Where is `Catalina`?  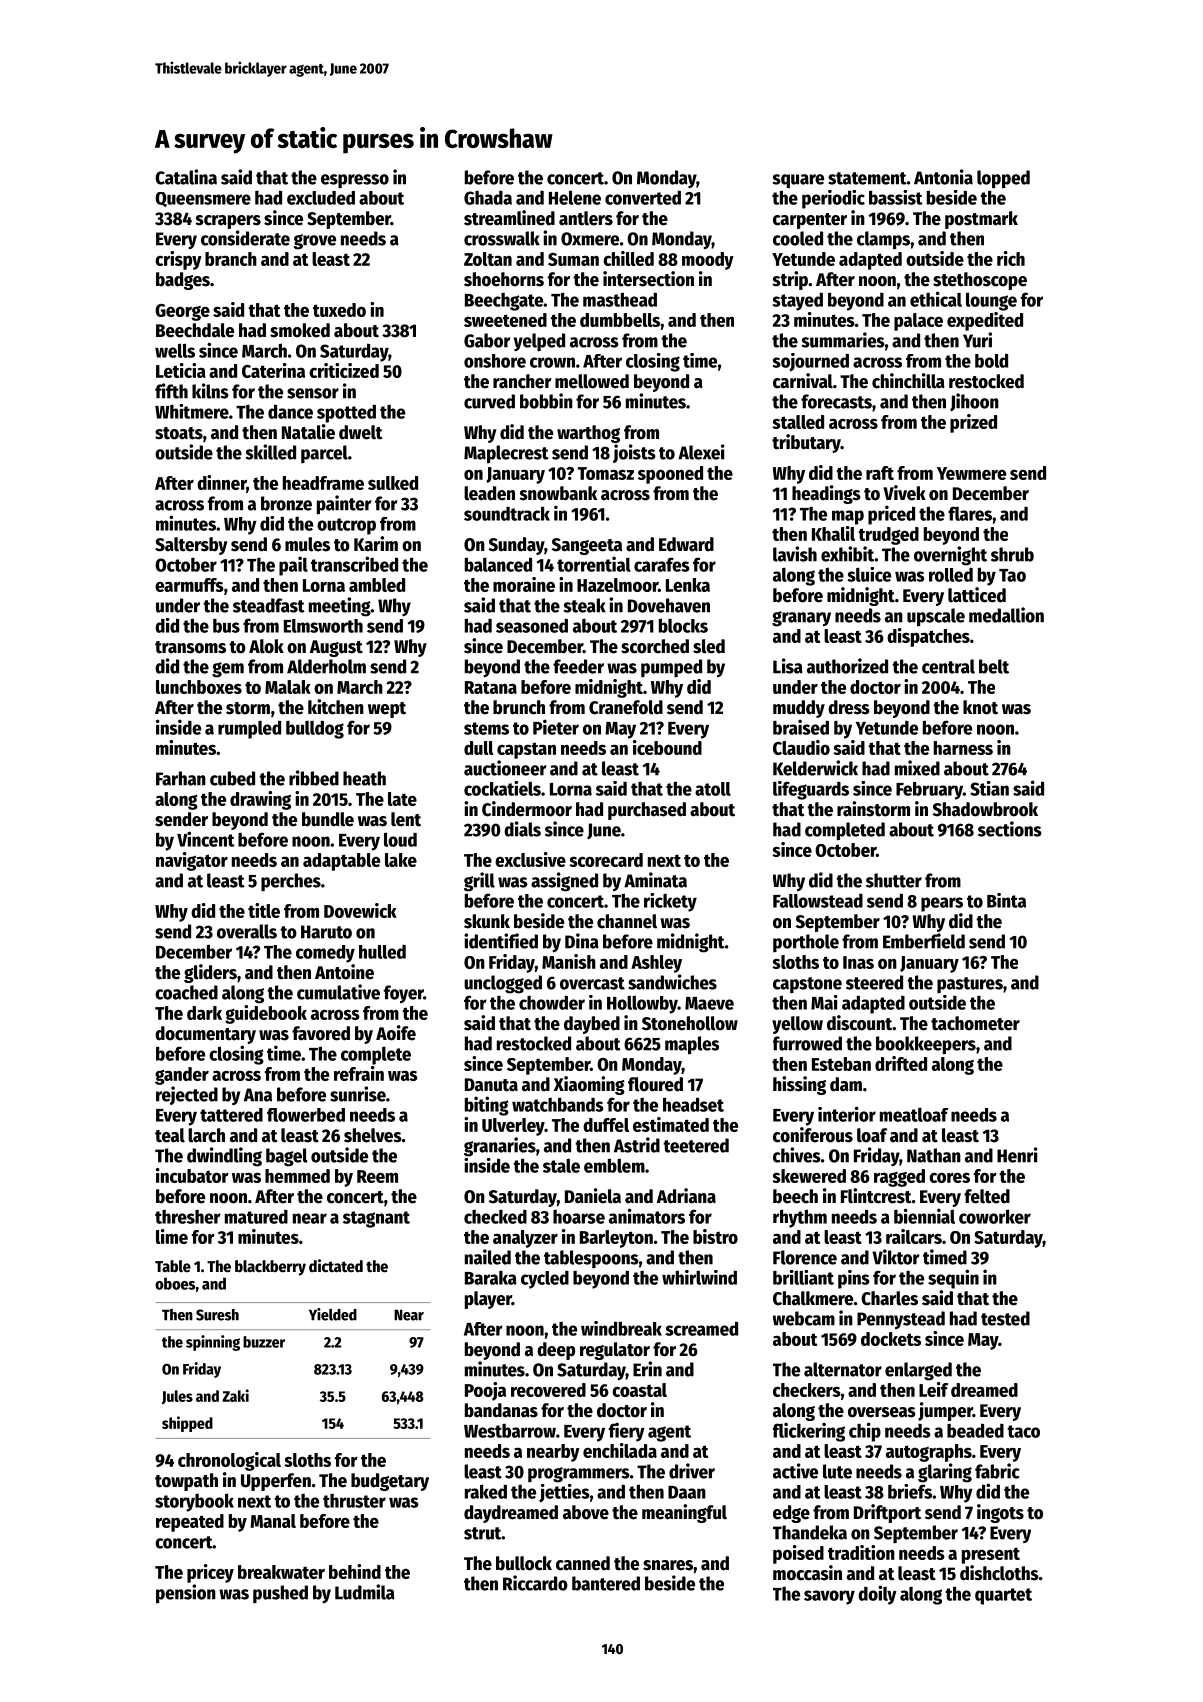 Catalina is located at coordinates (186, 177).
